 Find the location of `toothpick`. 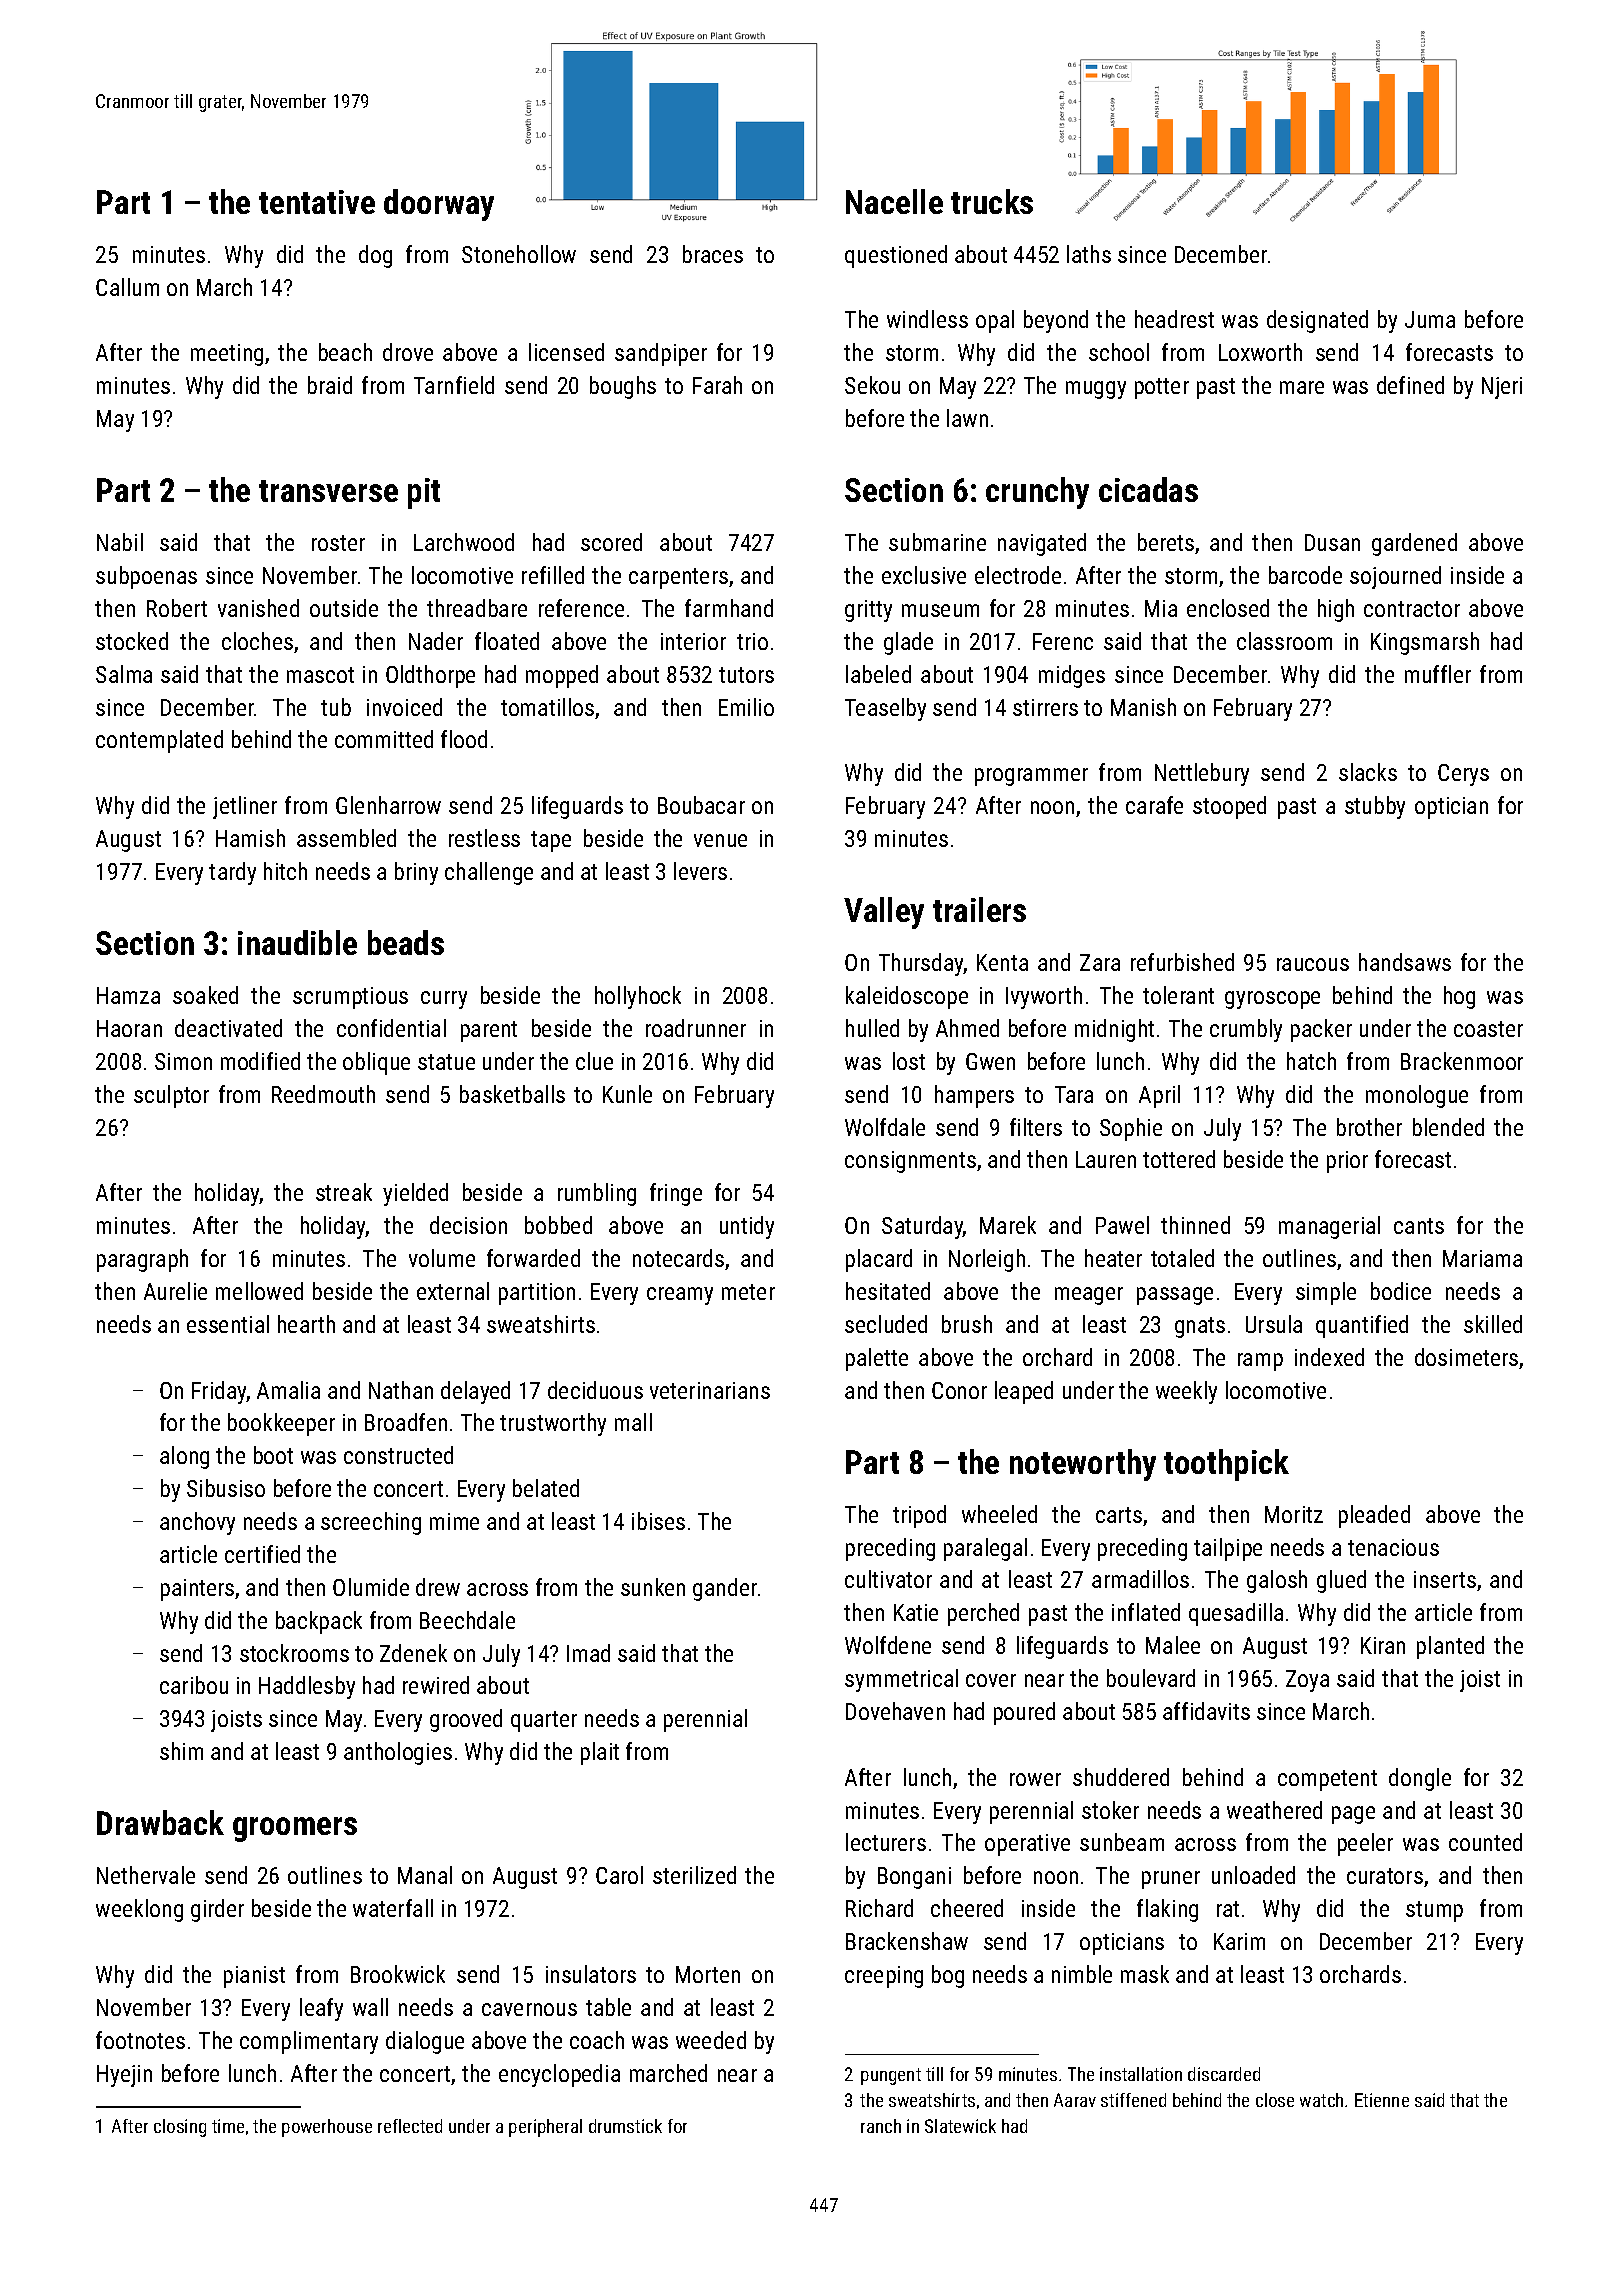

toothpick is located at coordinates (1226, 1465).
